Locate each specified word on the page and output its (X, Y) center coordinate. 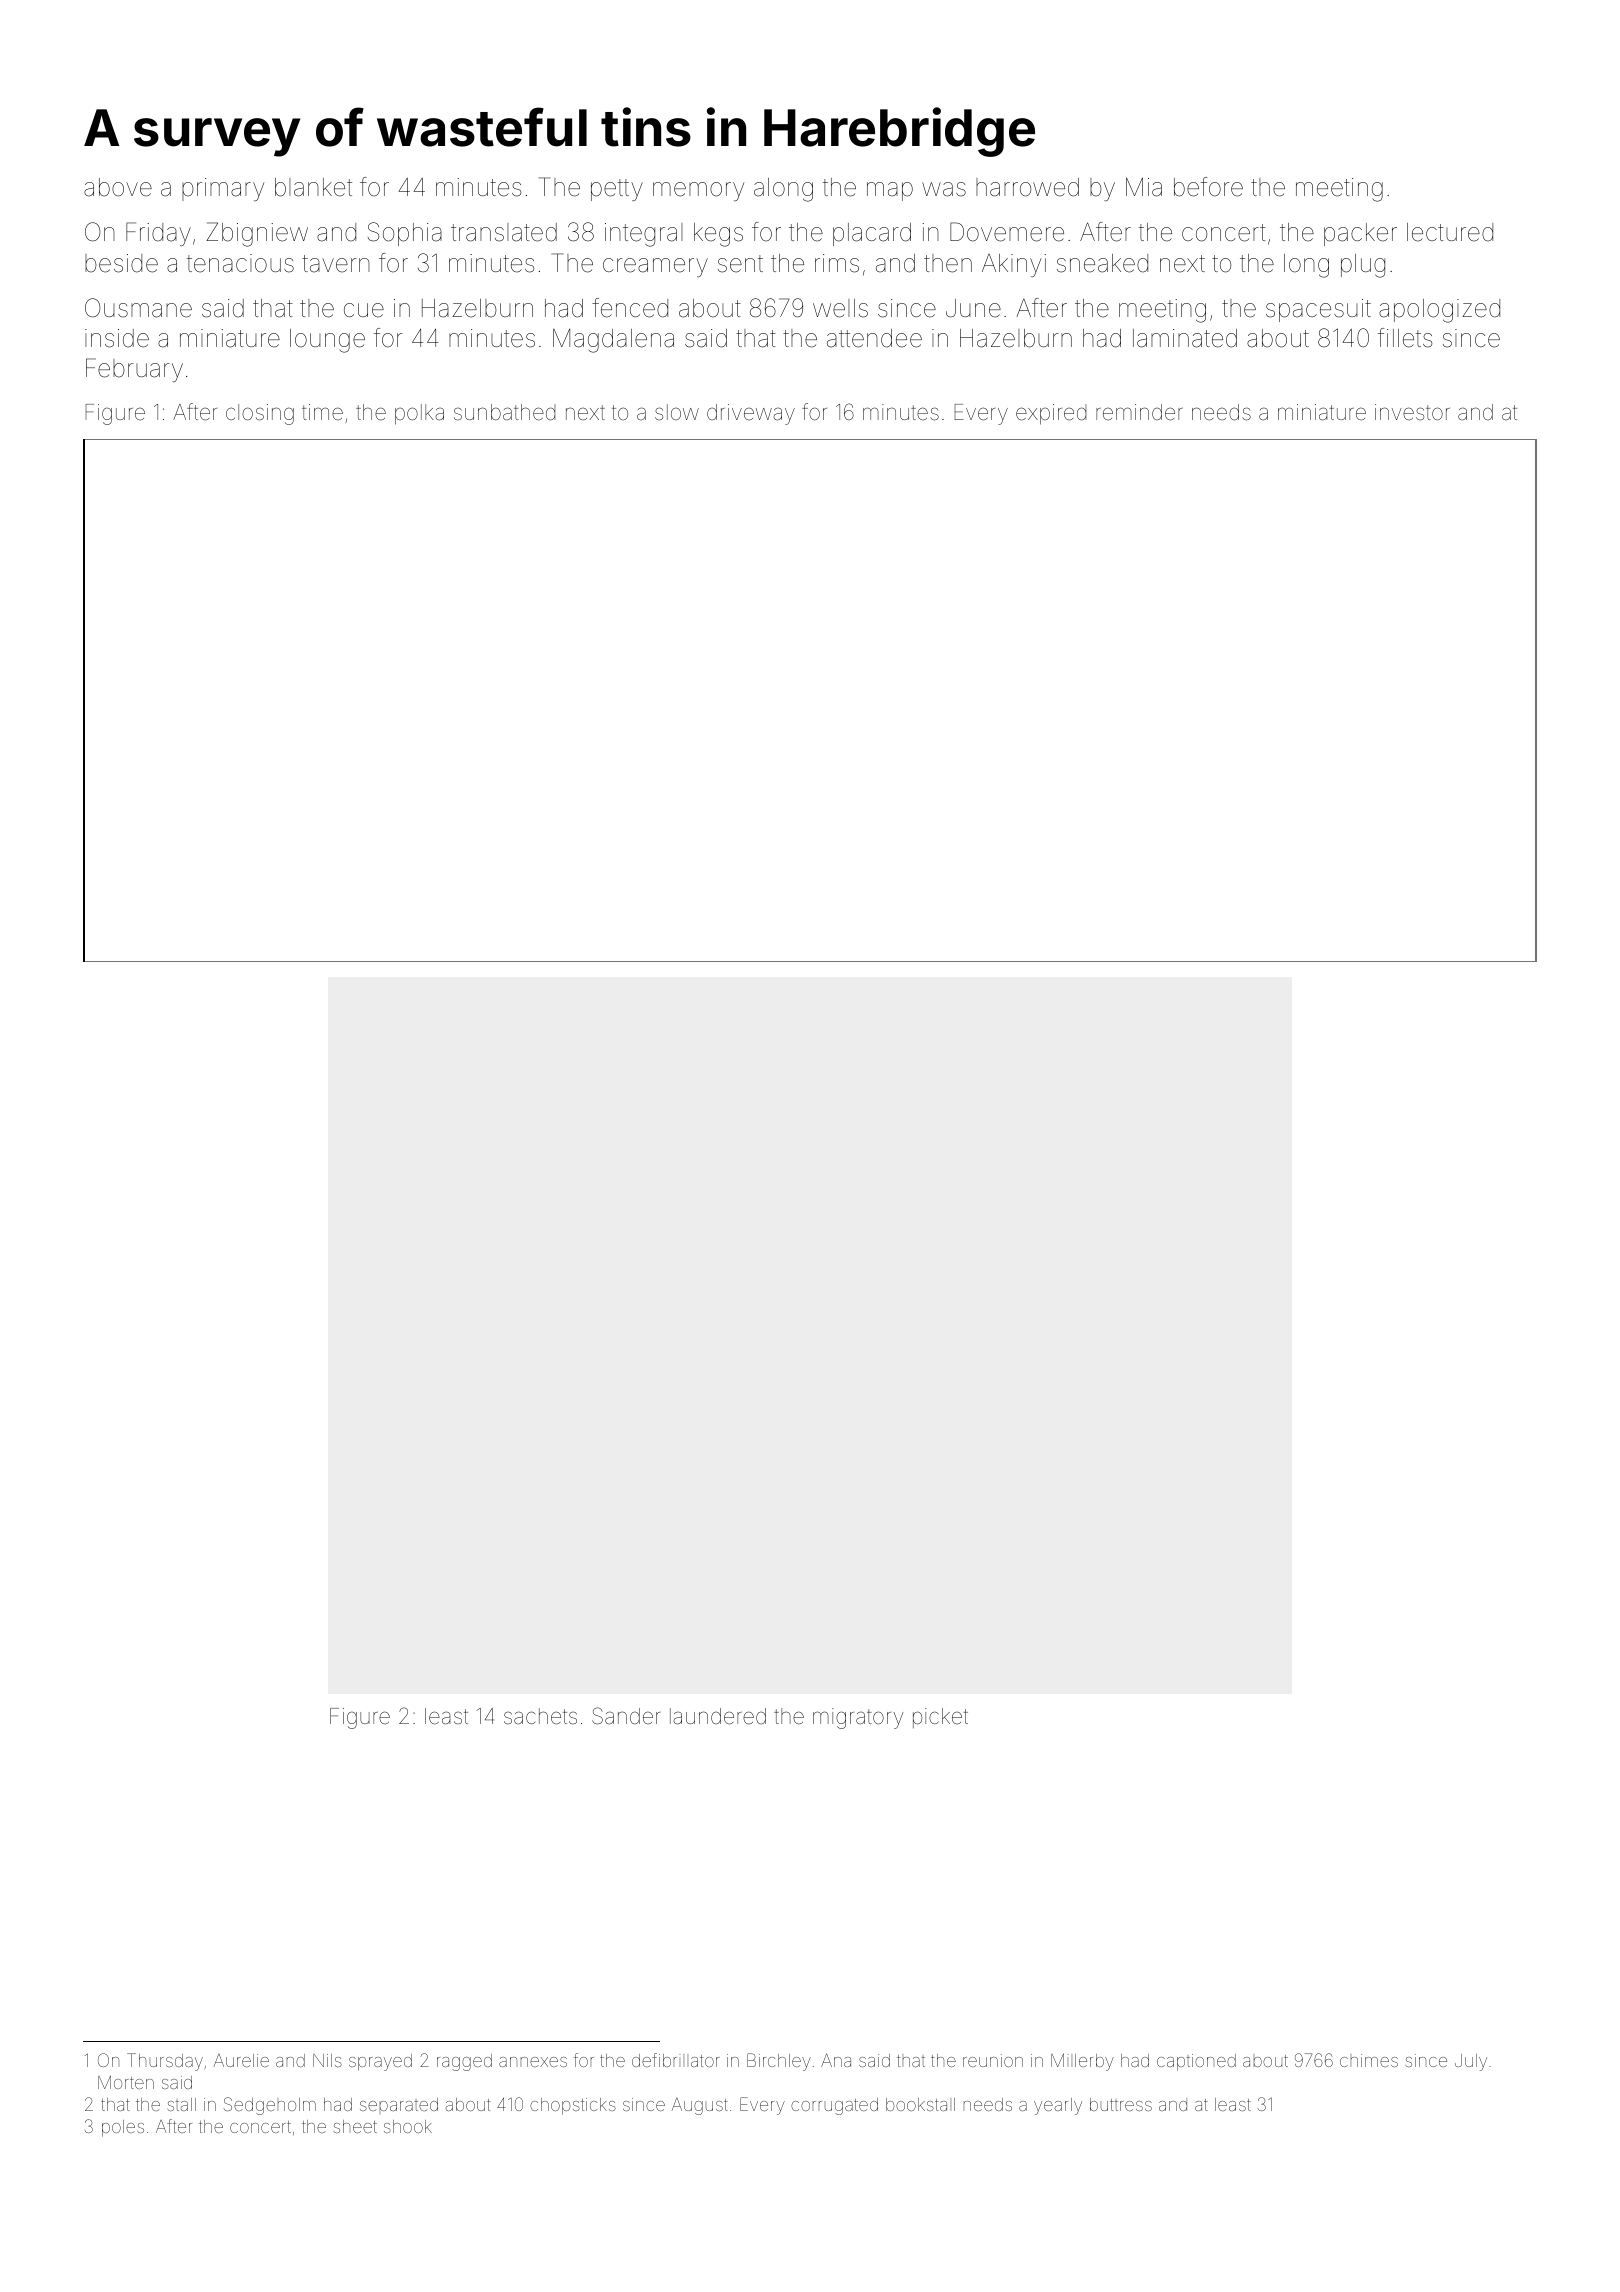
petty (617, 190)
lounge (327, 341)
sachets (540, 1716)
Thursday (165, 2062)
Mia (1144, 187)
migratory (858, 1718)
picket (940, 1718)
